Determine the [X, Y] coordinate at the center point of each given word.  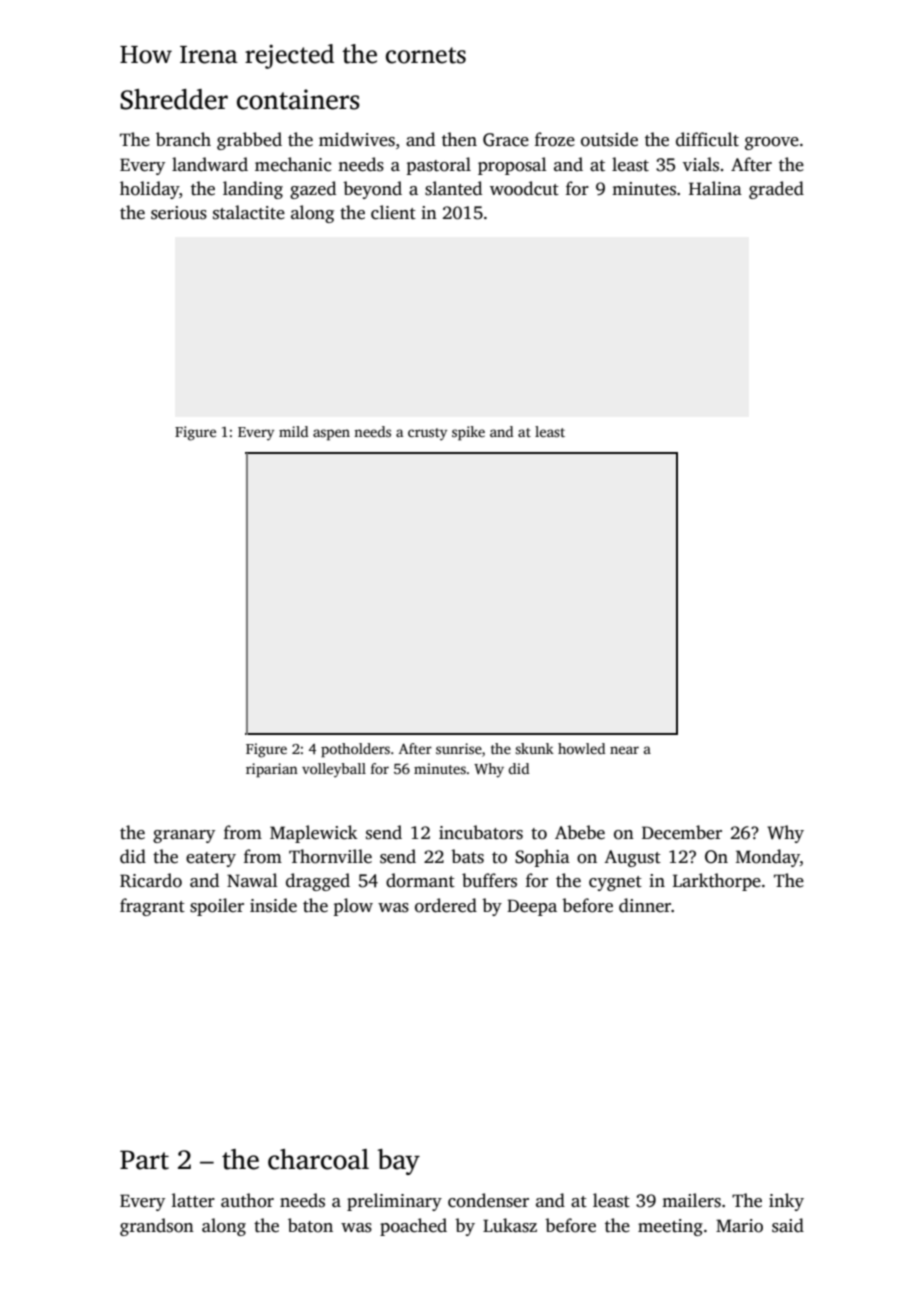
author [247, 1200]
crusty [427, 434]
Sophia [542, 858]
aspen [331, 435]
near [624, 750]
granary [184, 836]
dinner [645, 905]
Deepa [532, 907]
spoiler [217, 907]
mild [293, 431]
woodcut [524, 188]
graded [776, 190]
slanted [453, 188]
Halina [715, 188]
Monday [768, 858]
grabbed [249, 141]
